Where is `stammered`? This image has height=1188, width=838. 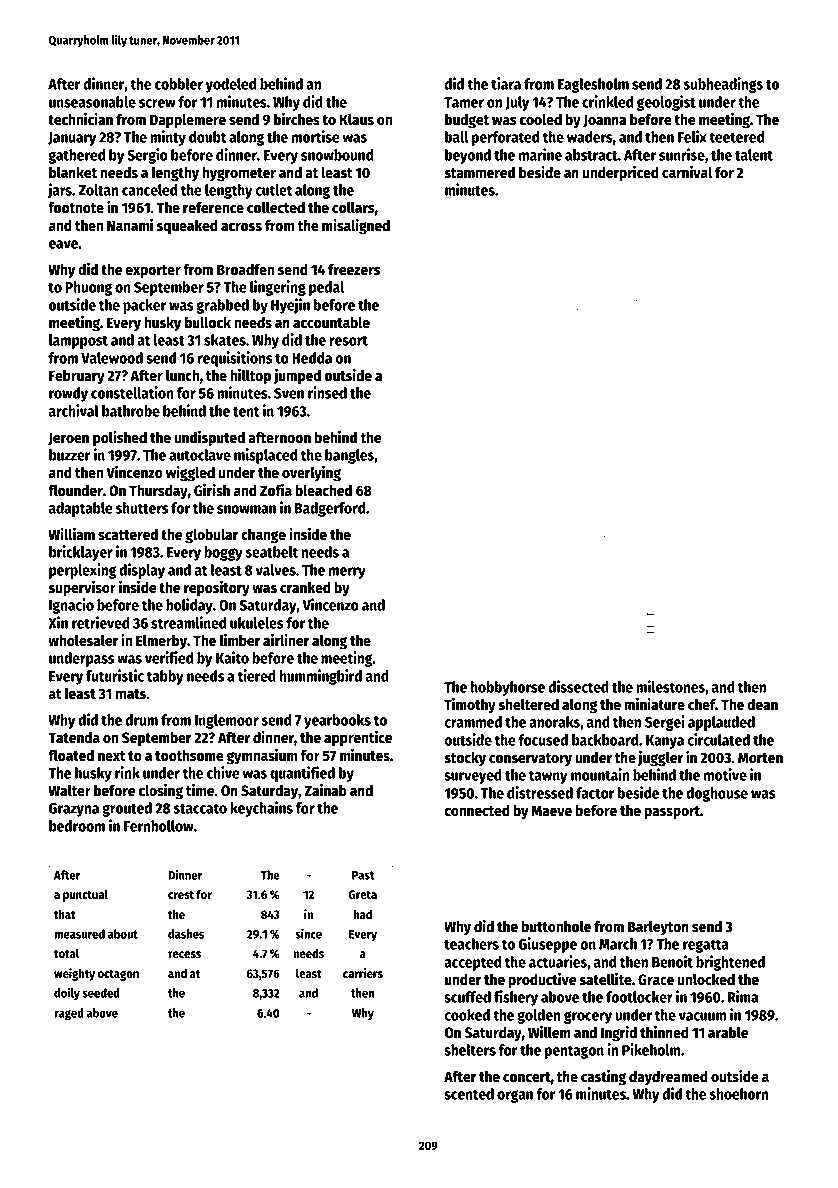
stammered is located at coordinates (479, 172).
